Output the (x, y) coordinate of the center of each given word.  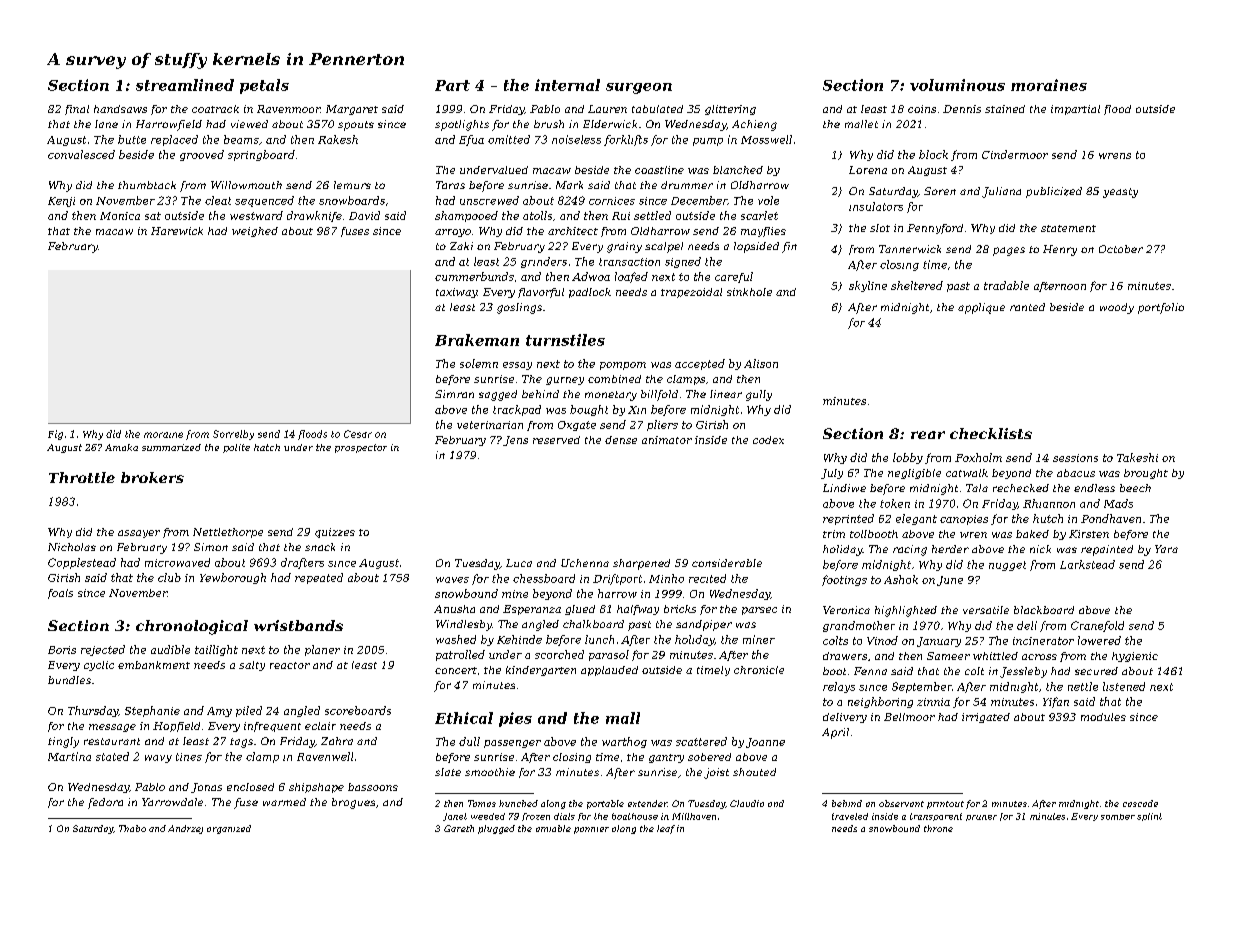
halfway (638, 610)
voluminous (957, 85)
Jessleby (1023, 672)
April (835, 733)
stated (112, 756)
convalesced (81, 154)
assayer (139, 534)
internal (567, 85)
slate (448, 772)
